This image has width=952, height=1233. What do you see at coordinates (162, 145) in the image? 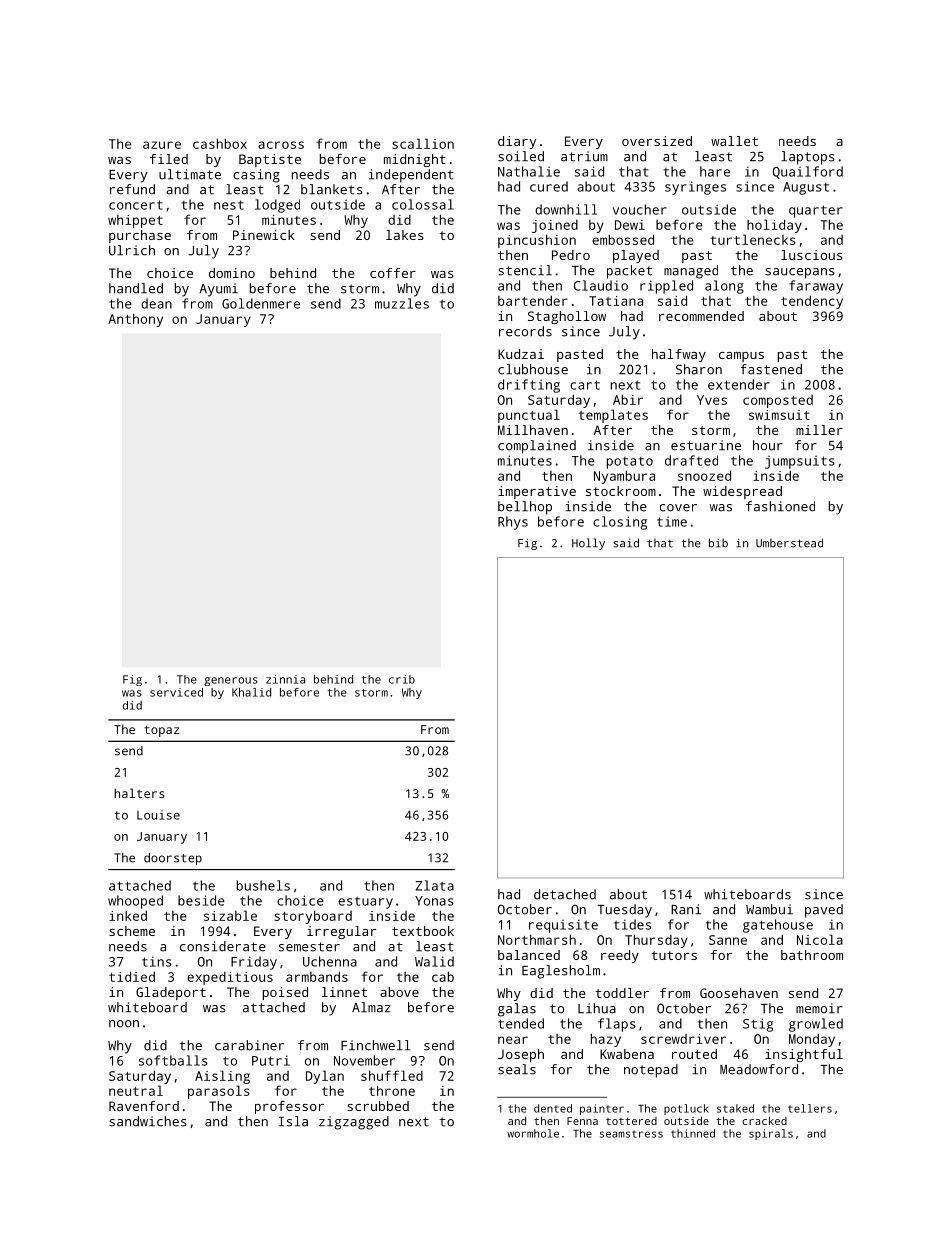
I see `azure` at bounding box center [162, 145].
